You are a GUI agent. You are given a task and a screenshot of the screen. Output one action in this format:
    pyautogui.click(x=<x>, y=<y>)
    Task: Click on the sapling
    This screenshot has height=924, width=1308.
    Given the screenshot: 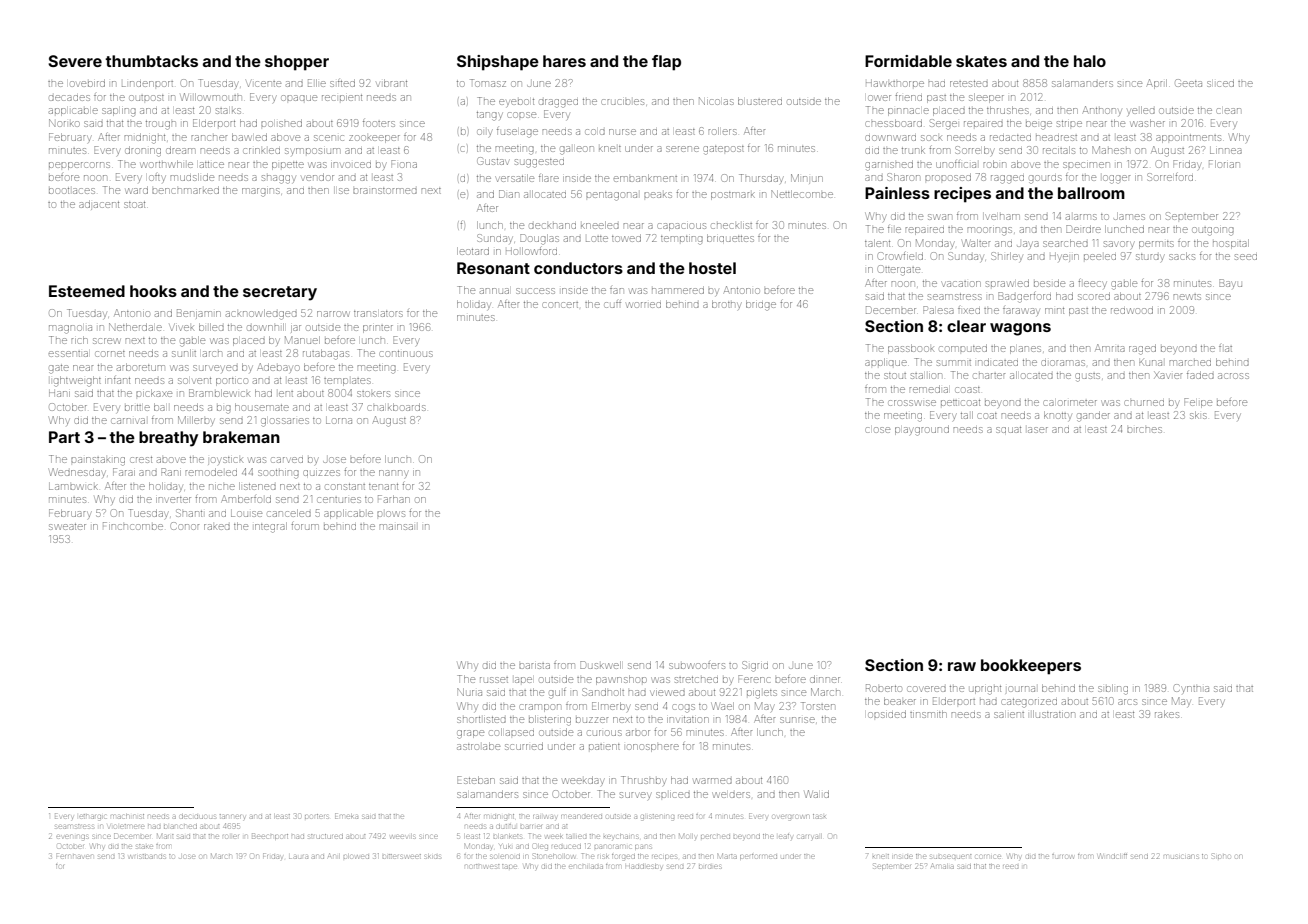 What is the action you would take?
    pyautogui.click(x=119, y=112)
